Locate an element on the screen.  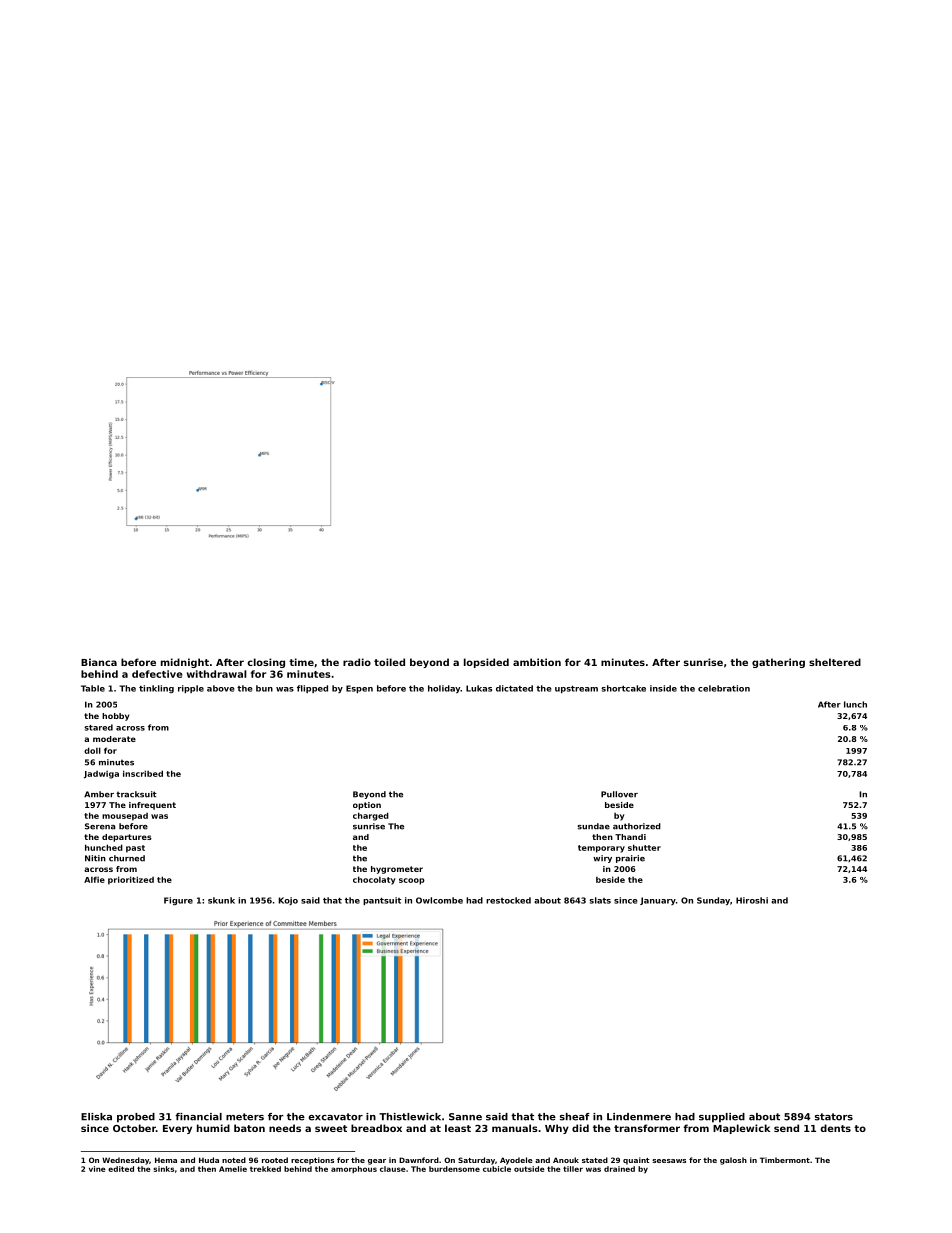
authorized is located at coordinates (637, 826).
